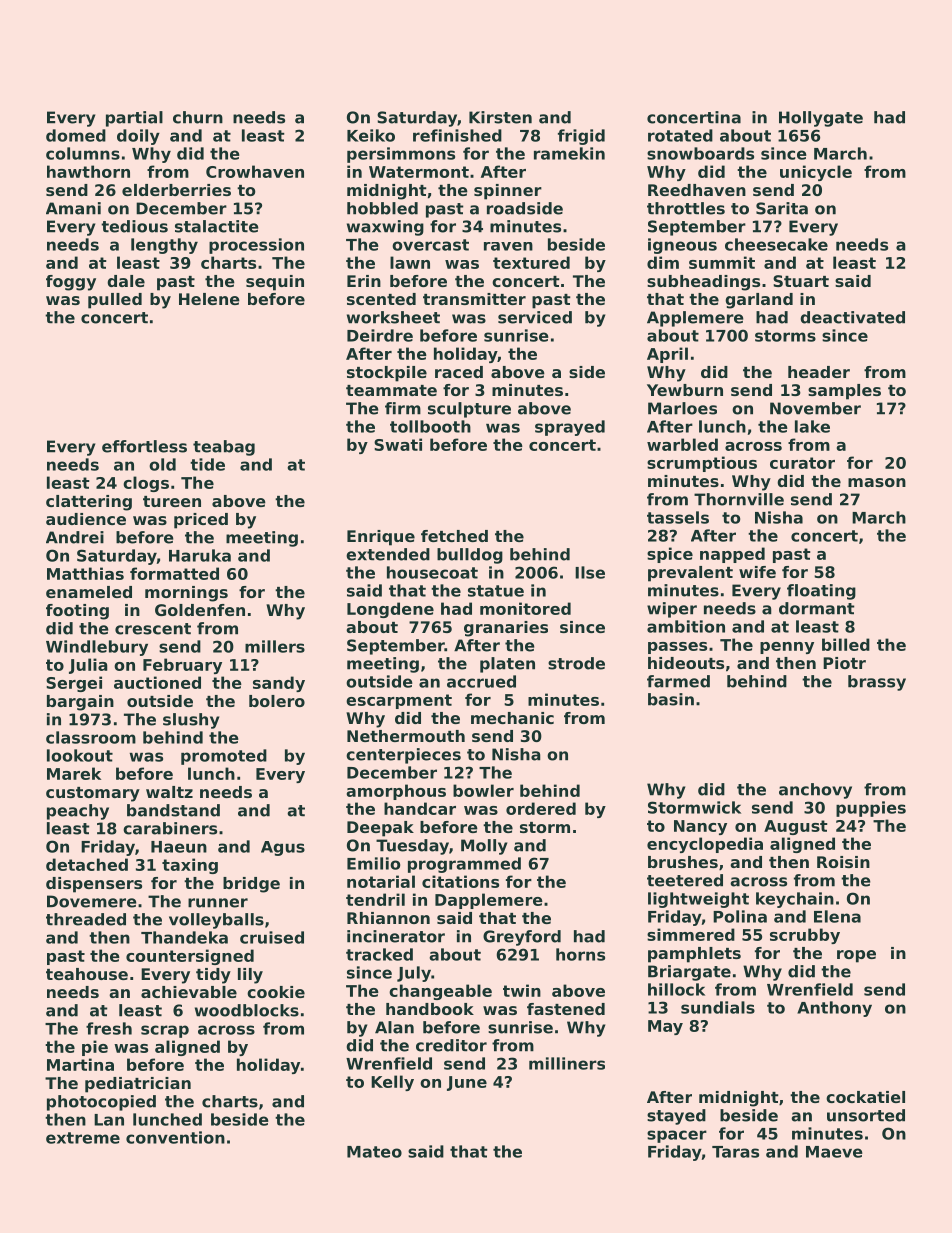 This screenshot has width=952, height=1233. What do you see at coordinates (406, 736) in the screenshot?
I see `Nethermouth` at bounding box center [406, 736].
